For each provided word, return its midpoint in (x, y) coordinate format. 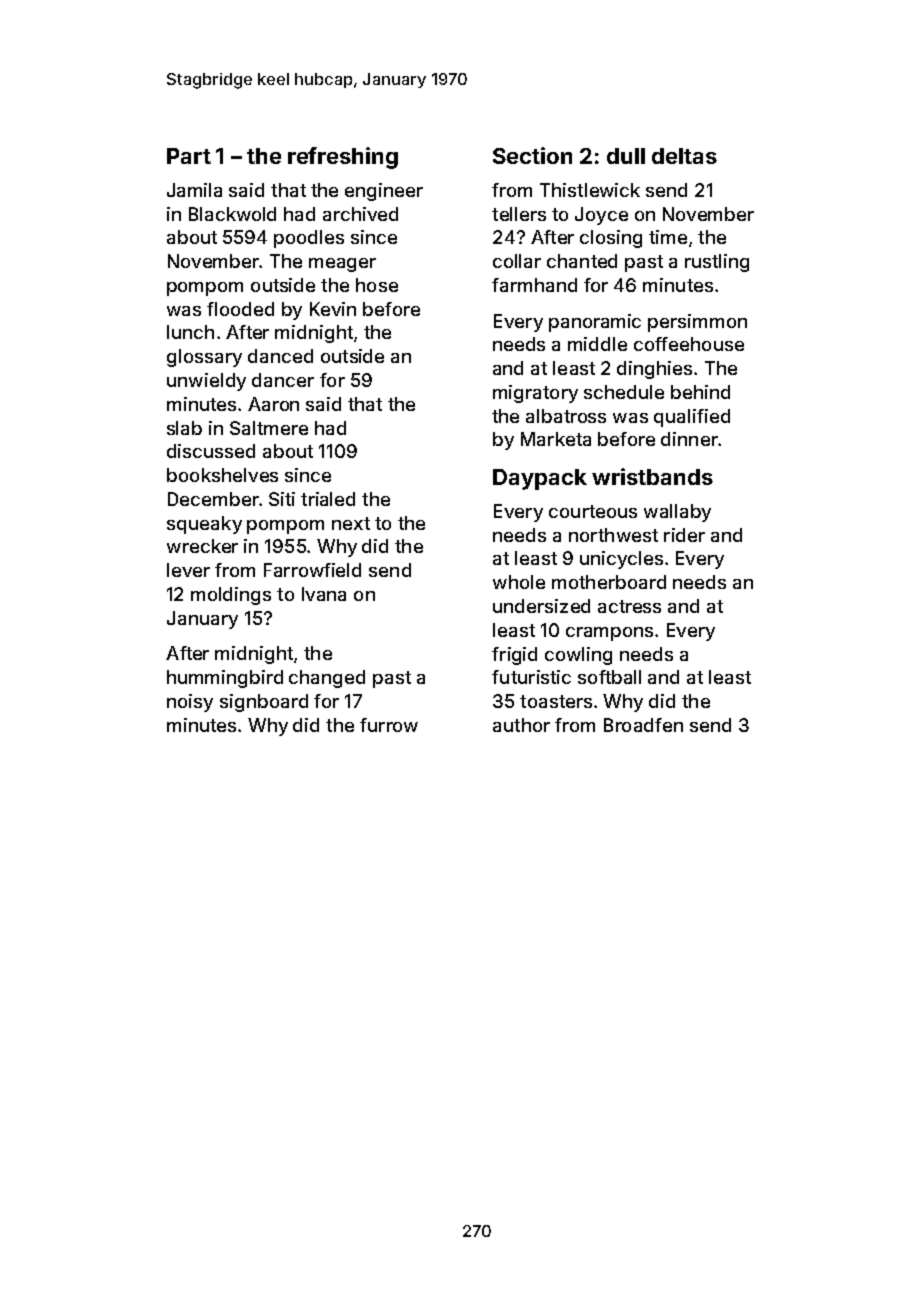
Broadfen (643, 725)
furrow (389, 725)
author (521, 725)
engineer (384, 192)
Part (189, 156)
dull (626, 156)
